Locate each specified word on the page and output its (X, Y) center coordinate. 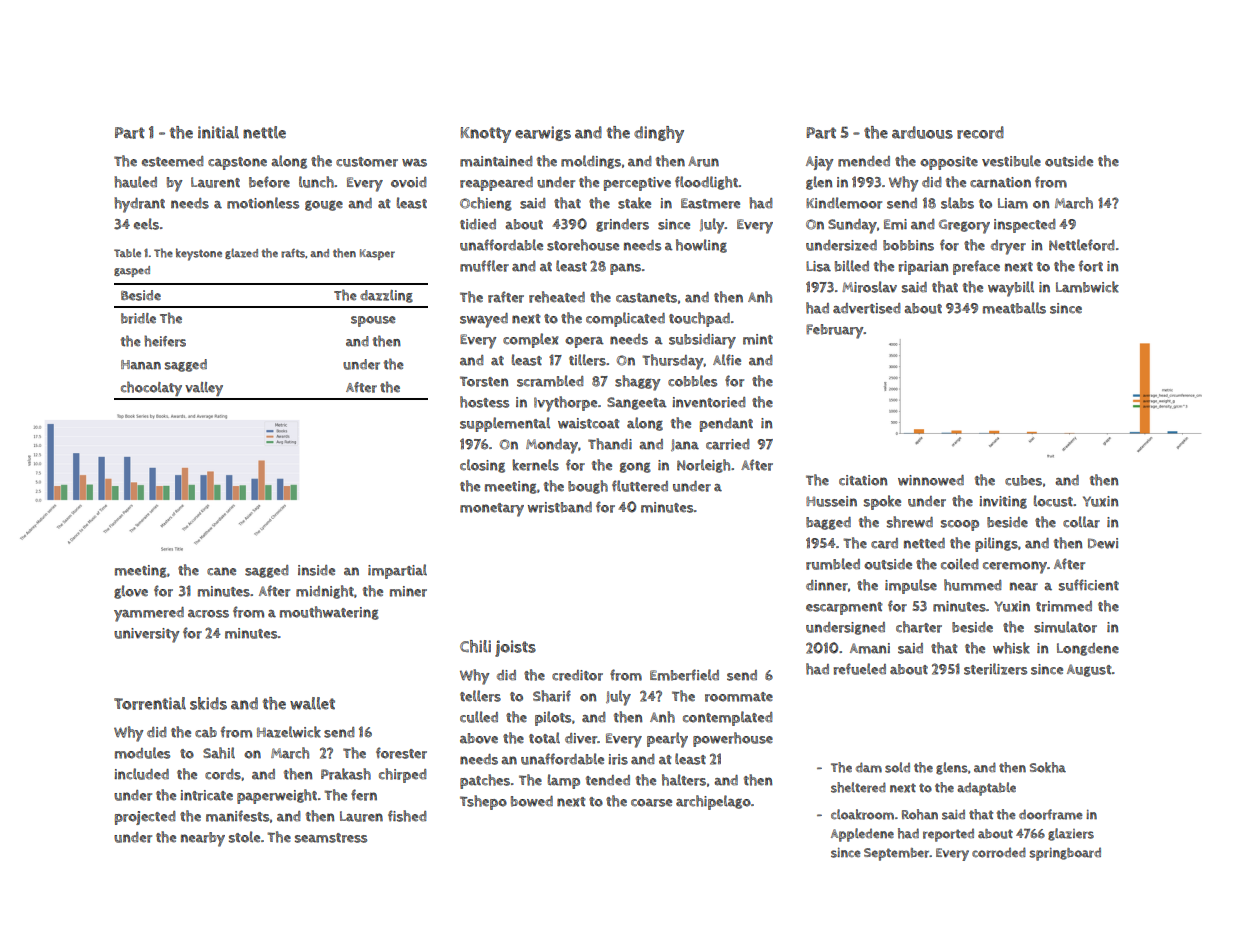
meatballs (1014, 308)
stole (244, 837)
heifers (165, 341)
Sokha (1048, 767)
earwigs (543, 133)
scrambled (550, 381)
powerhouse (733, 739)
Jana (685, 445)
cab (206, 732)
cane (221, 571)
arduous (922, 132)
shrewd (910, 522)
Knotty (486, 135)
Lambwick (1087, 287)
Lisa (818, 266)
